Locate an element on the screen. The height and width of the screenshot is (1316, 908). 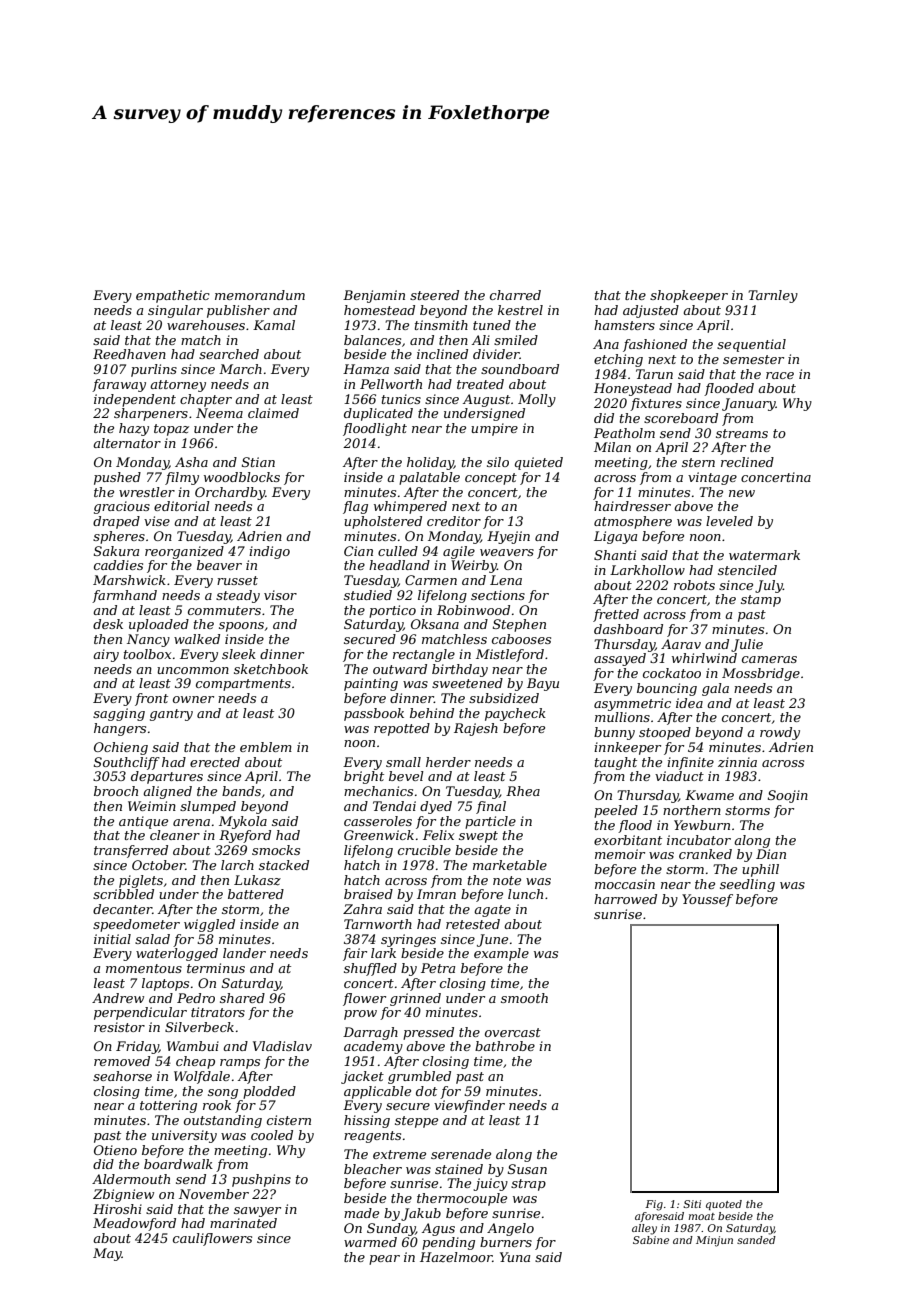
Siti is located at coordinates (692, 1204).
